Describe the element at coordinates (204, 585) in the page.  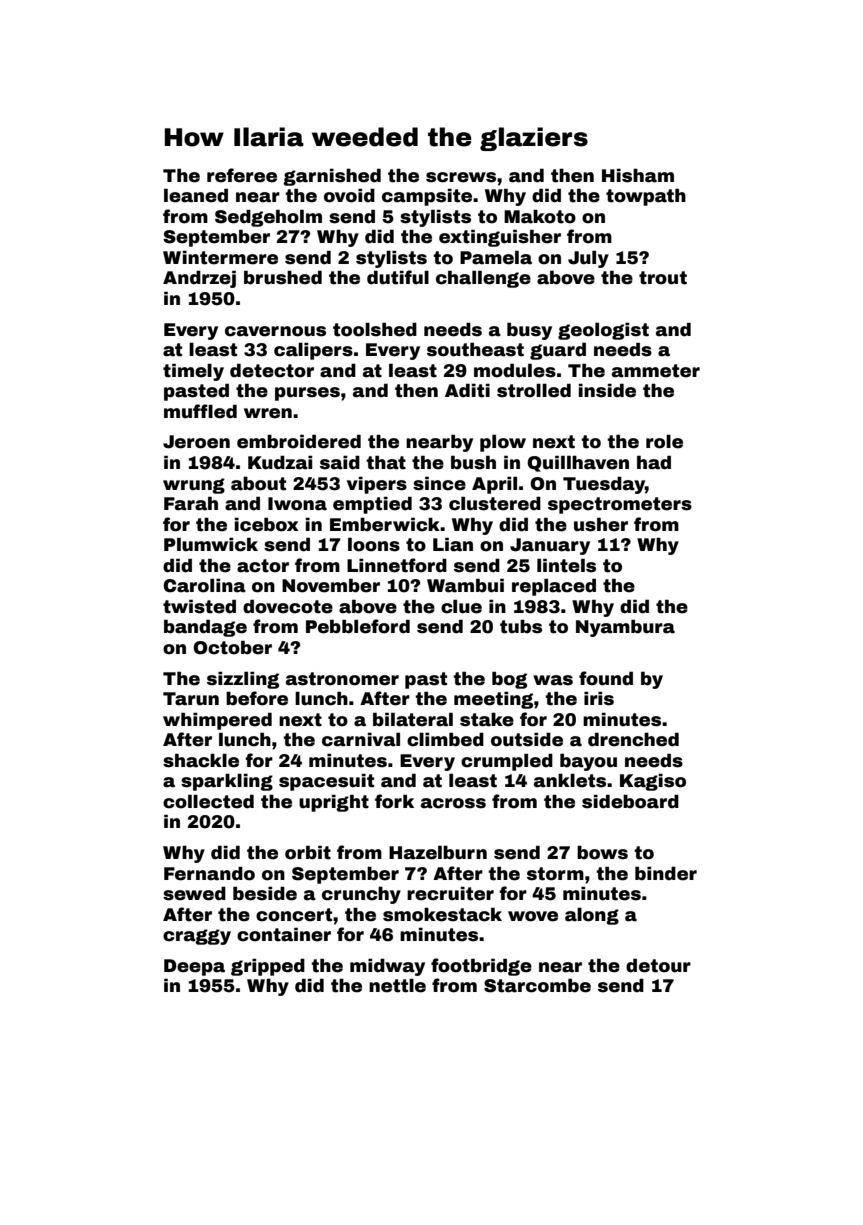
I see `Carolina` at that location.
